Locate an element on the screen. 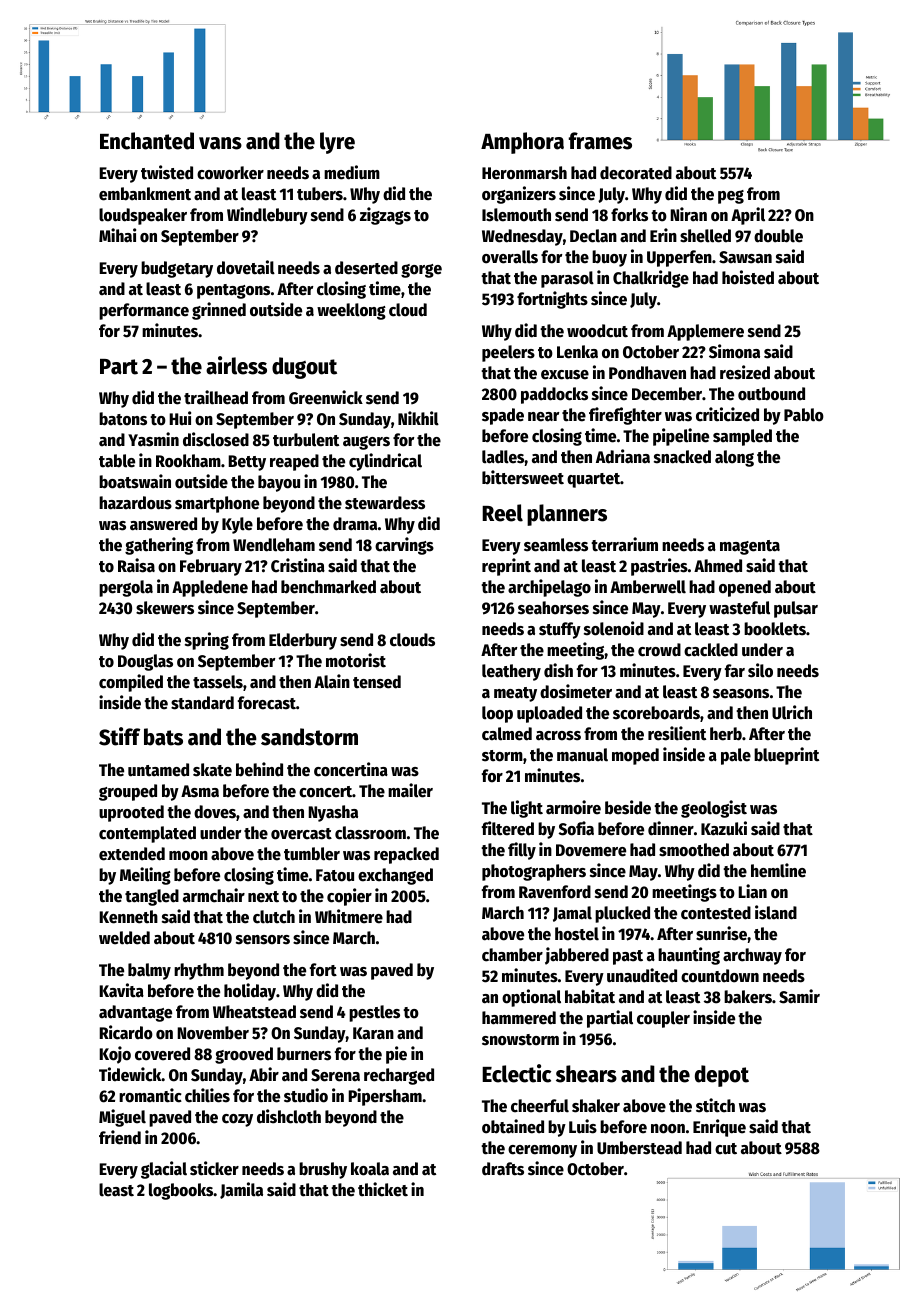 The height and width of the screenshot is (1314, 924). Amphora is located at coordinates (522, 143).
